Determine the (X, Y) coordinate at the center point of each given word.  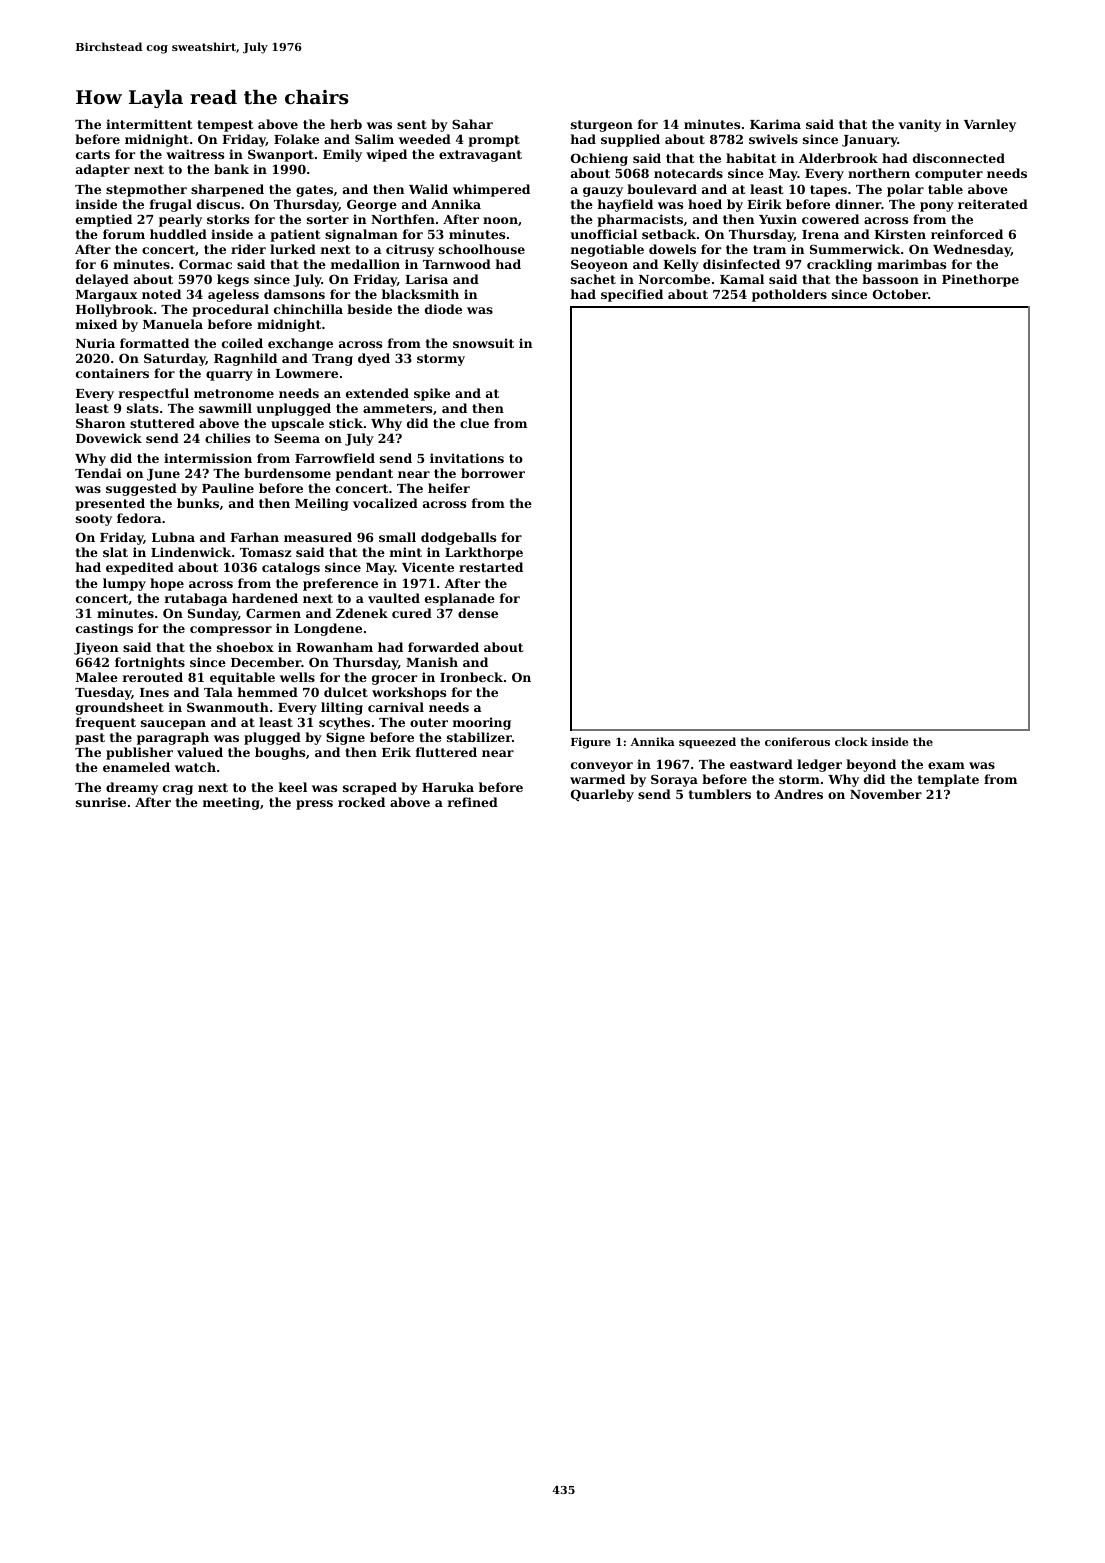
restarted (491, 567)
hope (167, 584)
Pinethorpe (980, 280)
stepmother (146, 190)
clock (851, 741)
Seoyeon (599, 265)
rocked (361, 802)
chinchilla (308, 309)
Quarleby (602, 795)
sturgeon (602, 126)
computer (949, 175)
